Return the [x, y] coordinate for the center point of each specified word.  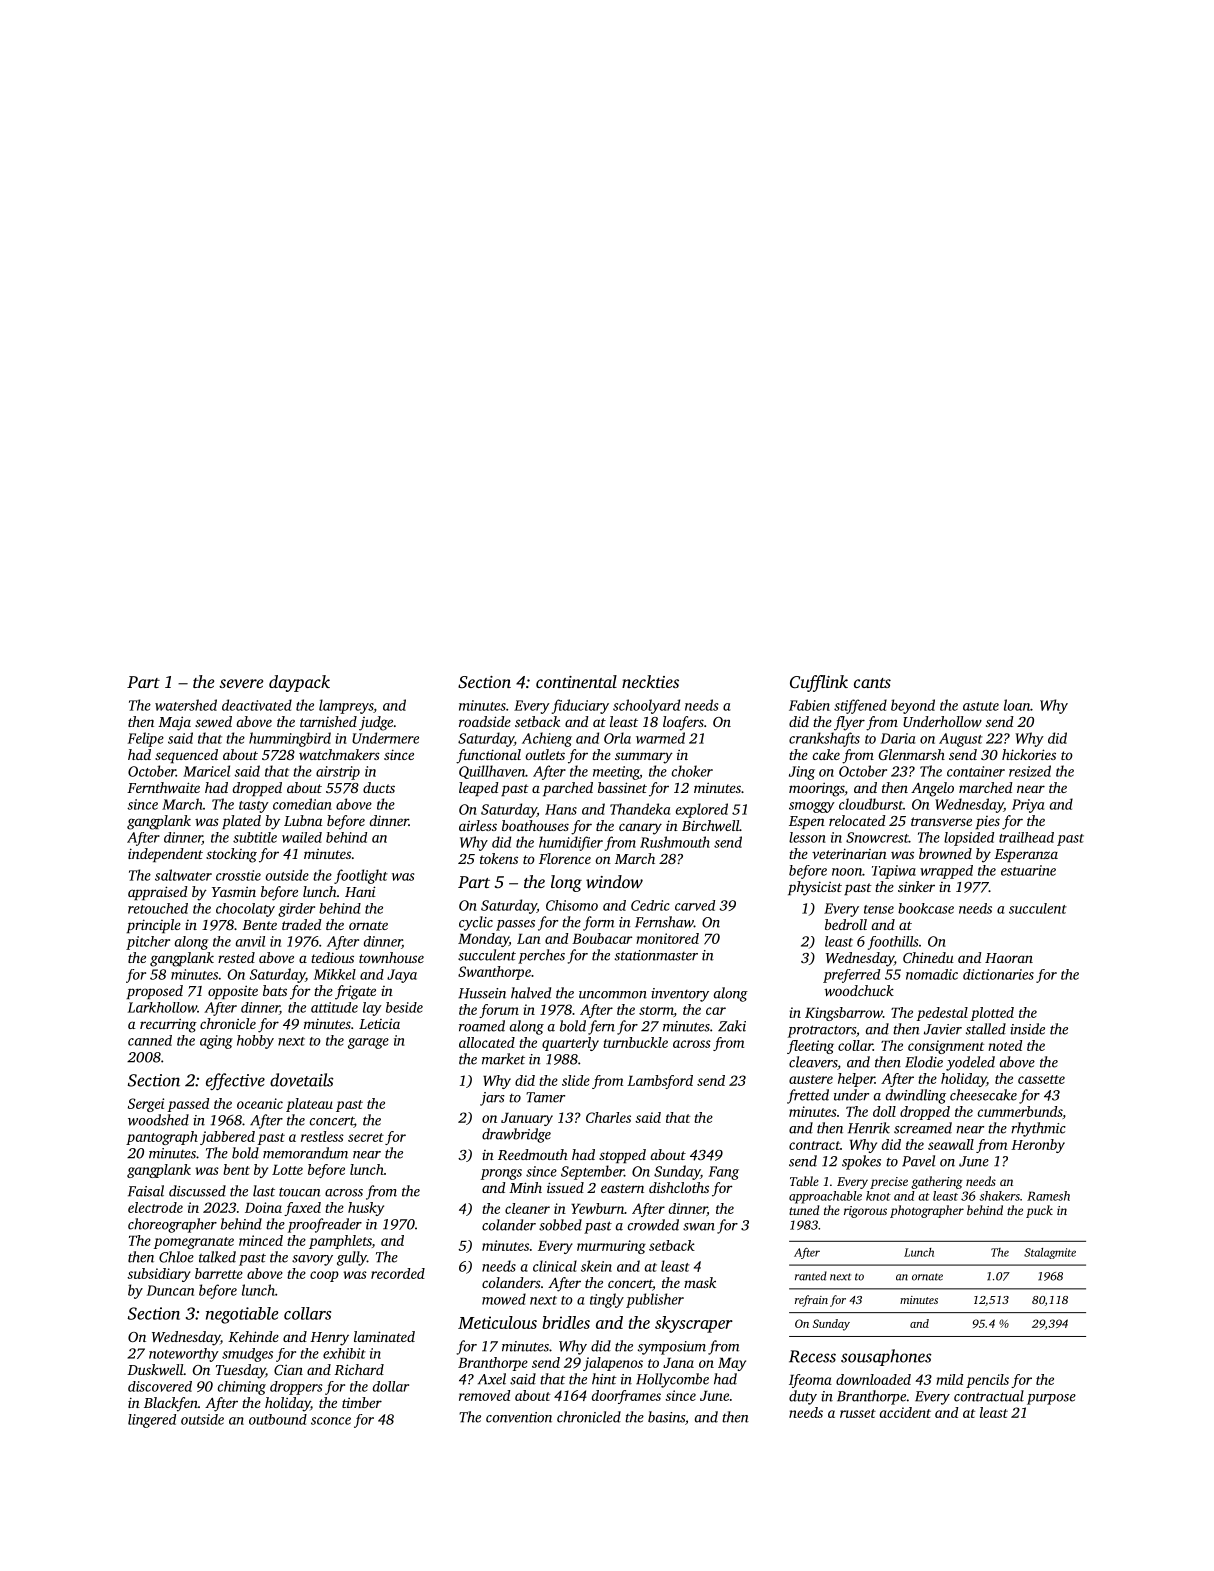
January [527, 1119]
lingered [152, 1421]
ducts [379, 787]
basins [666, 1417]
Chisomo [572, 905]
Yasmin [234, 892]
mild [949, 1379]
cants [872, 683]
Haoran [1009, 958]
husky [366, 1209]
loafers [683, 723]
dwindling [916, 1096]
